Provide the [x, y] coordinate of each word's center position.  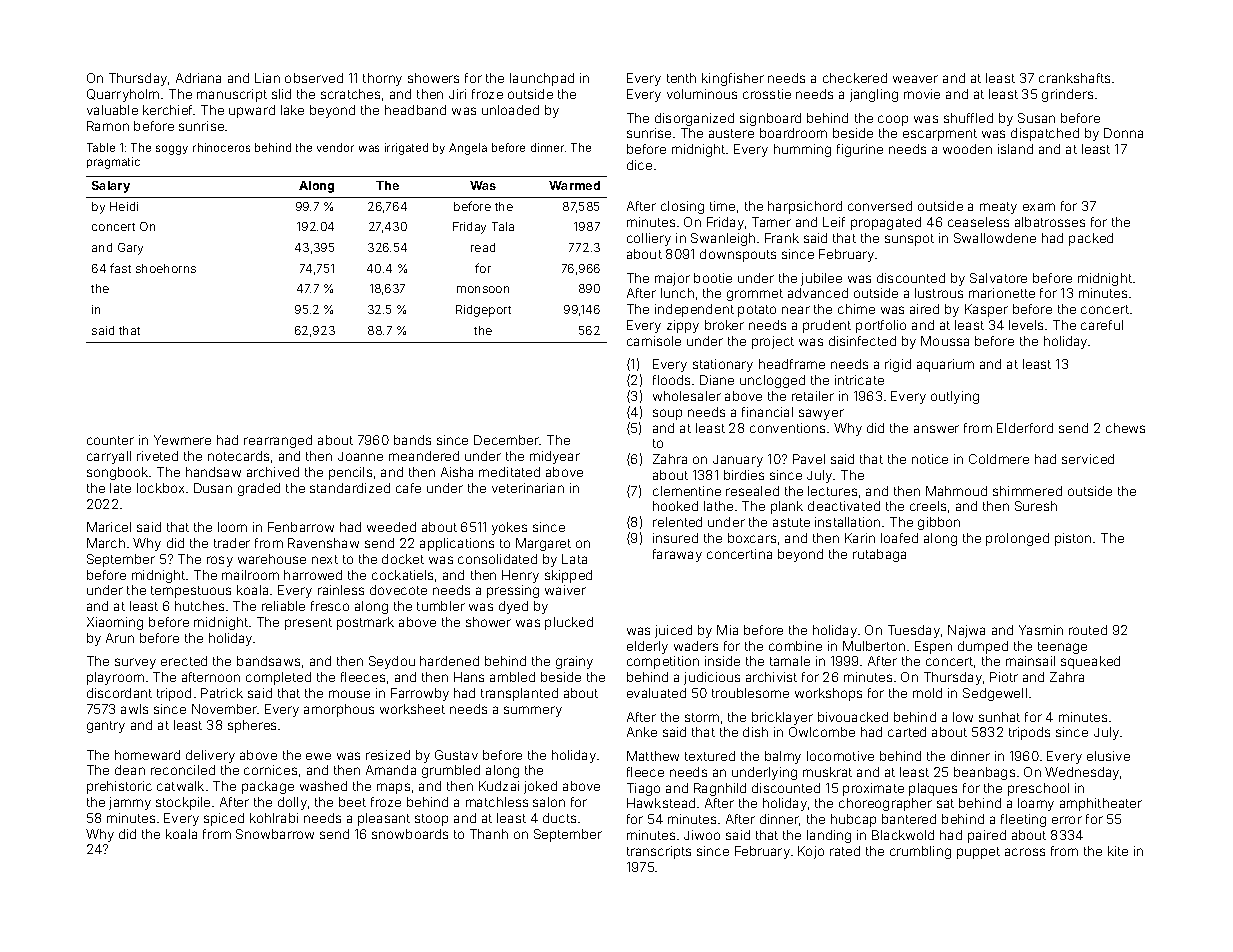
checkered [855, 78]
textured [710, 756]
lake [292, 110]
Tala [503, 226]
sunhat [999, 717]
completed [278, 678]
